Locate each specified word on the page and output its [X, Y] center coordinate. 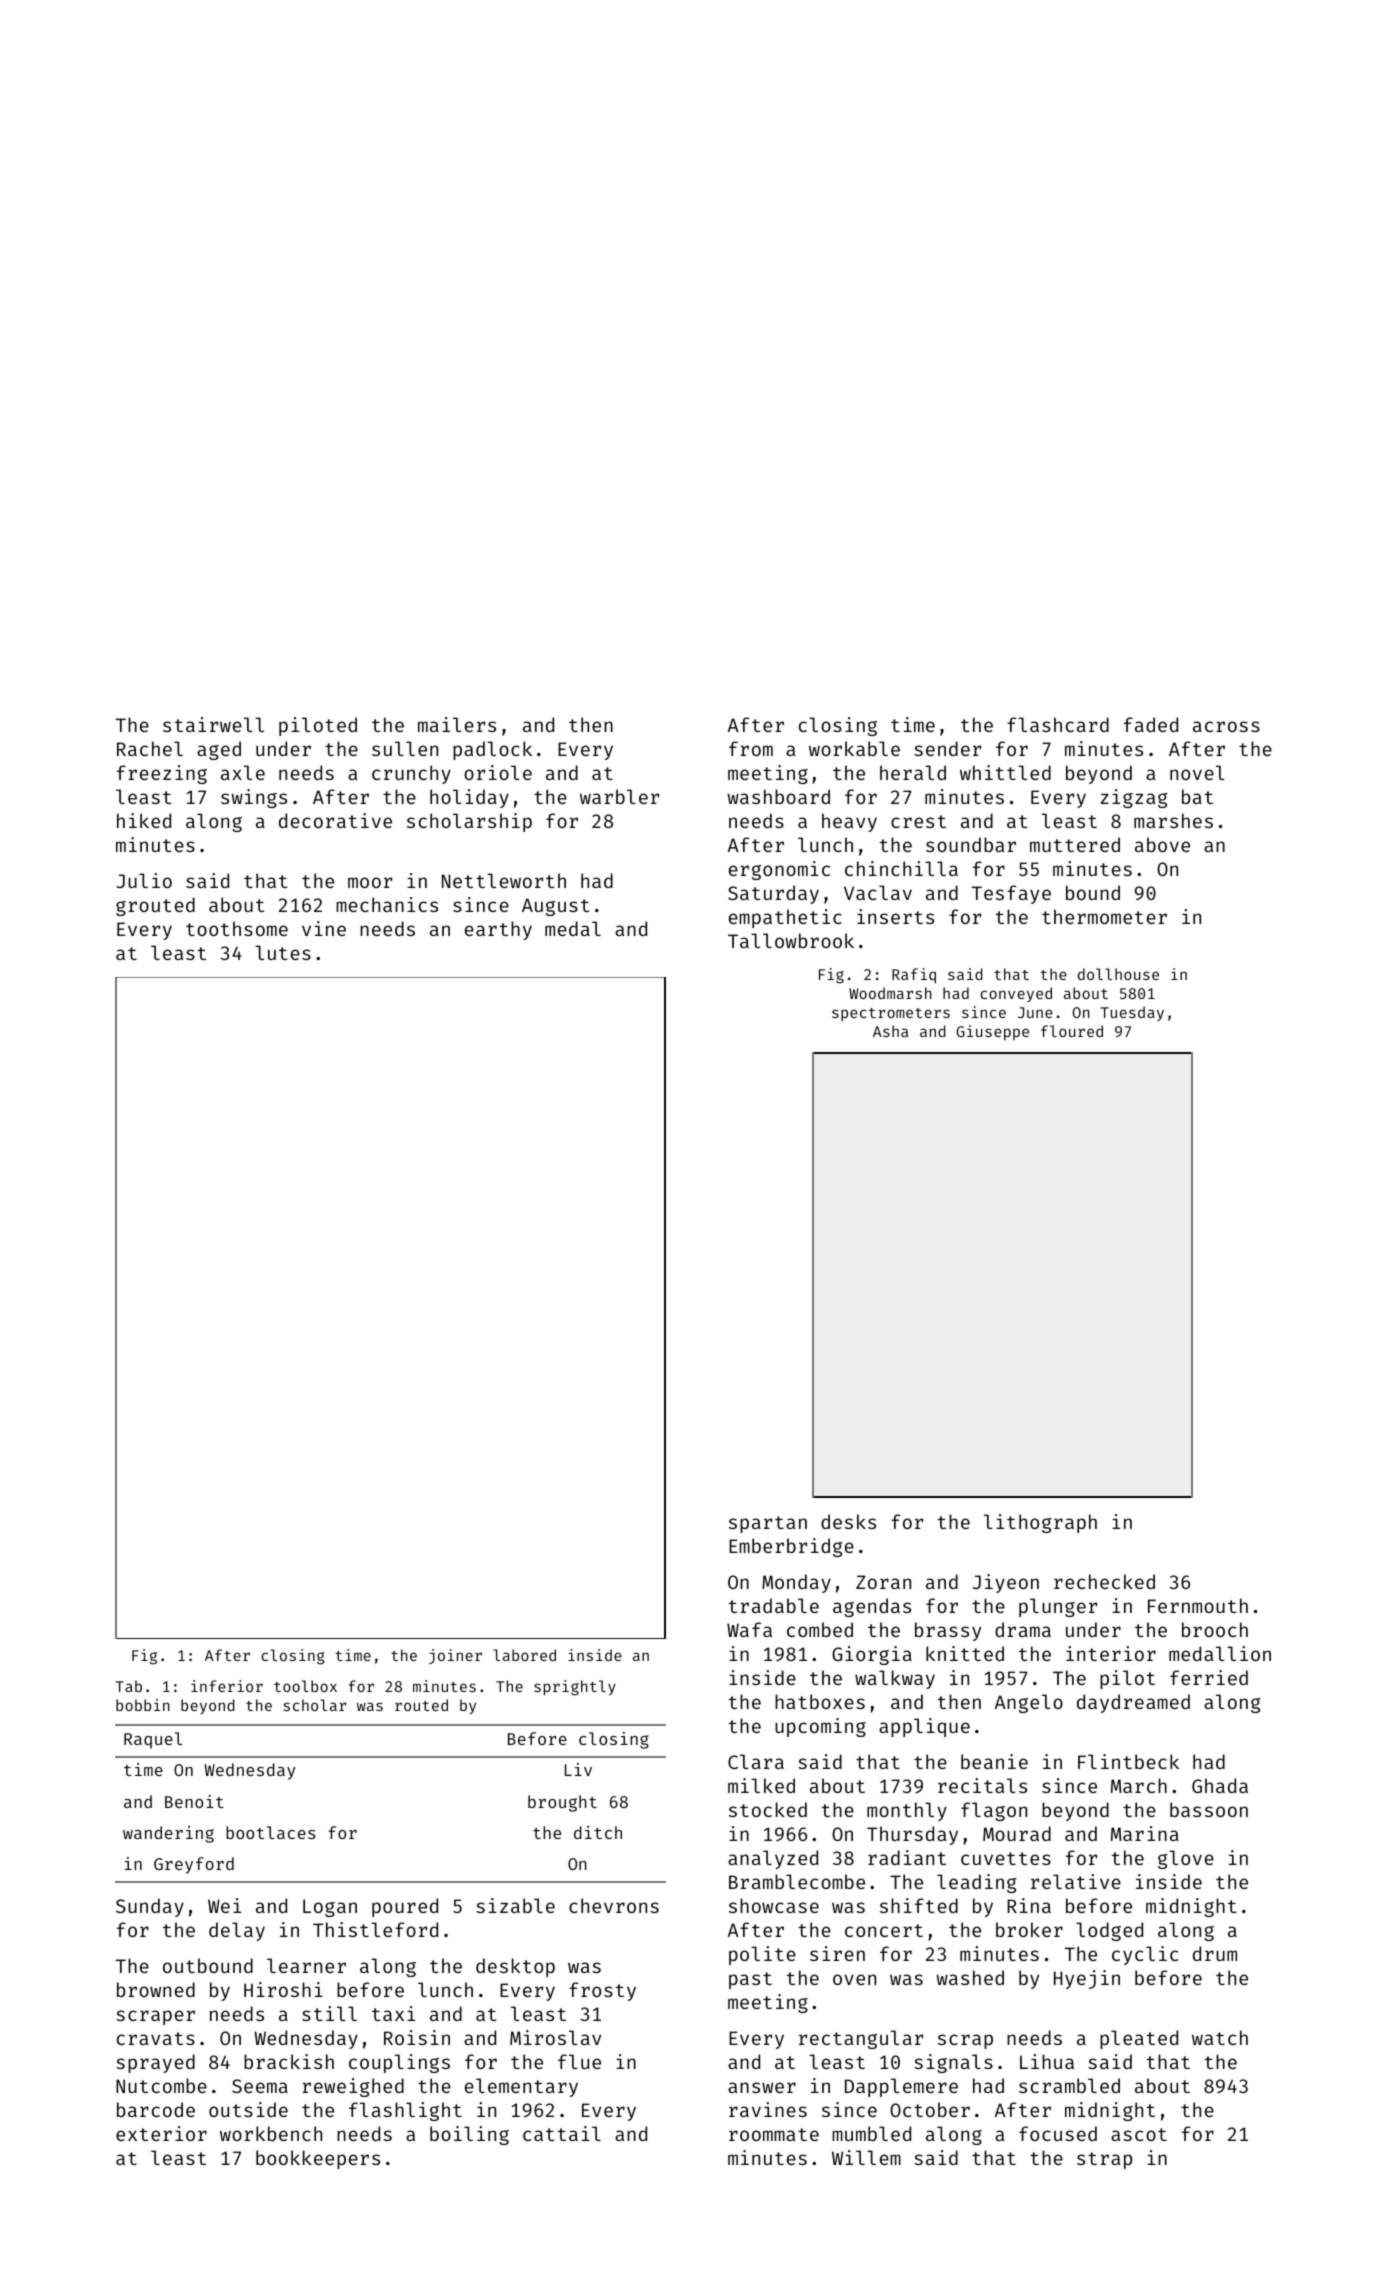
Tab [128, 1686]
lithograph [1040, 1523]
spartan [768, 1524]
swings [254, 798]
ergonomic [779, 870]
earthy [498, 930]
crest [918, 821]
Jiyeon [1006, 1583]
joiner [455, 1656]
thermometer [1104, 916]
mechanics [387, 904]
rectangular [861, 2039]
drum [1215, 1953]
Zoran [883, 1582]
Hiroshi [283, 1989]
